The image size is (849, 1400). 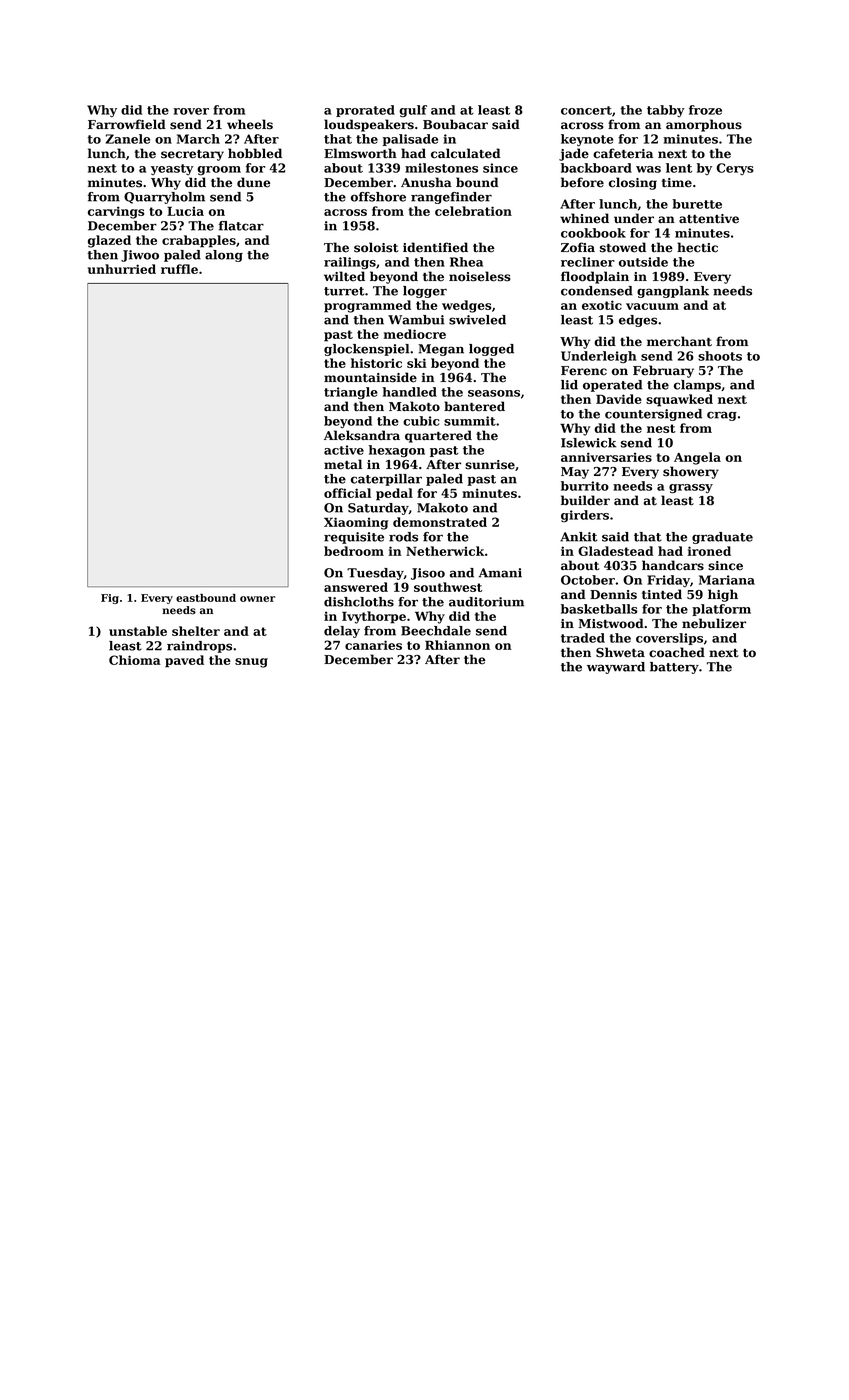 What do you see at coordinates (184, 661) in the screenshot?
I see `paved` at bounding box center [184, 661].
